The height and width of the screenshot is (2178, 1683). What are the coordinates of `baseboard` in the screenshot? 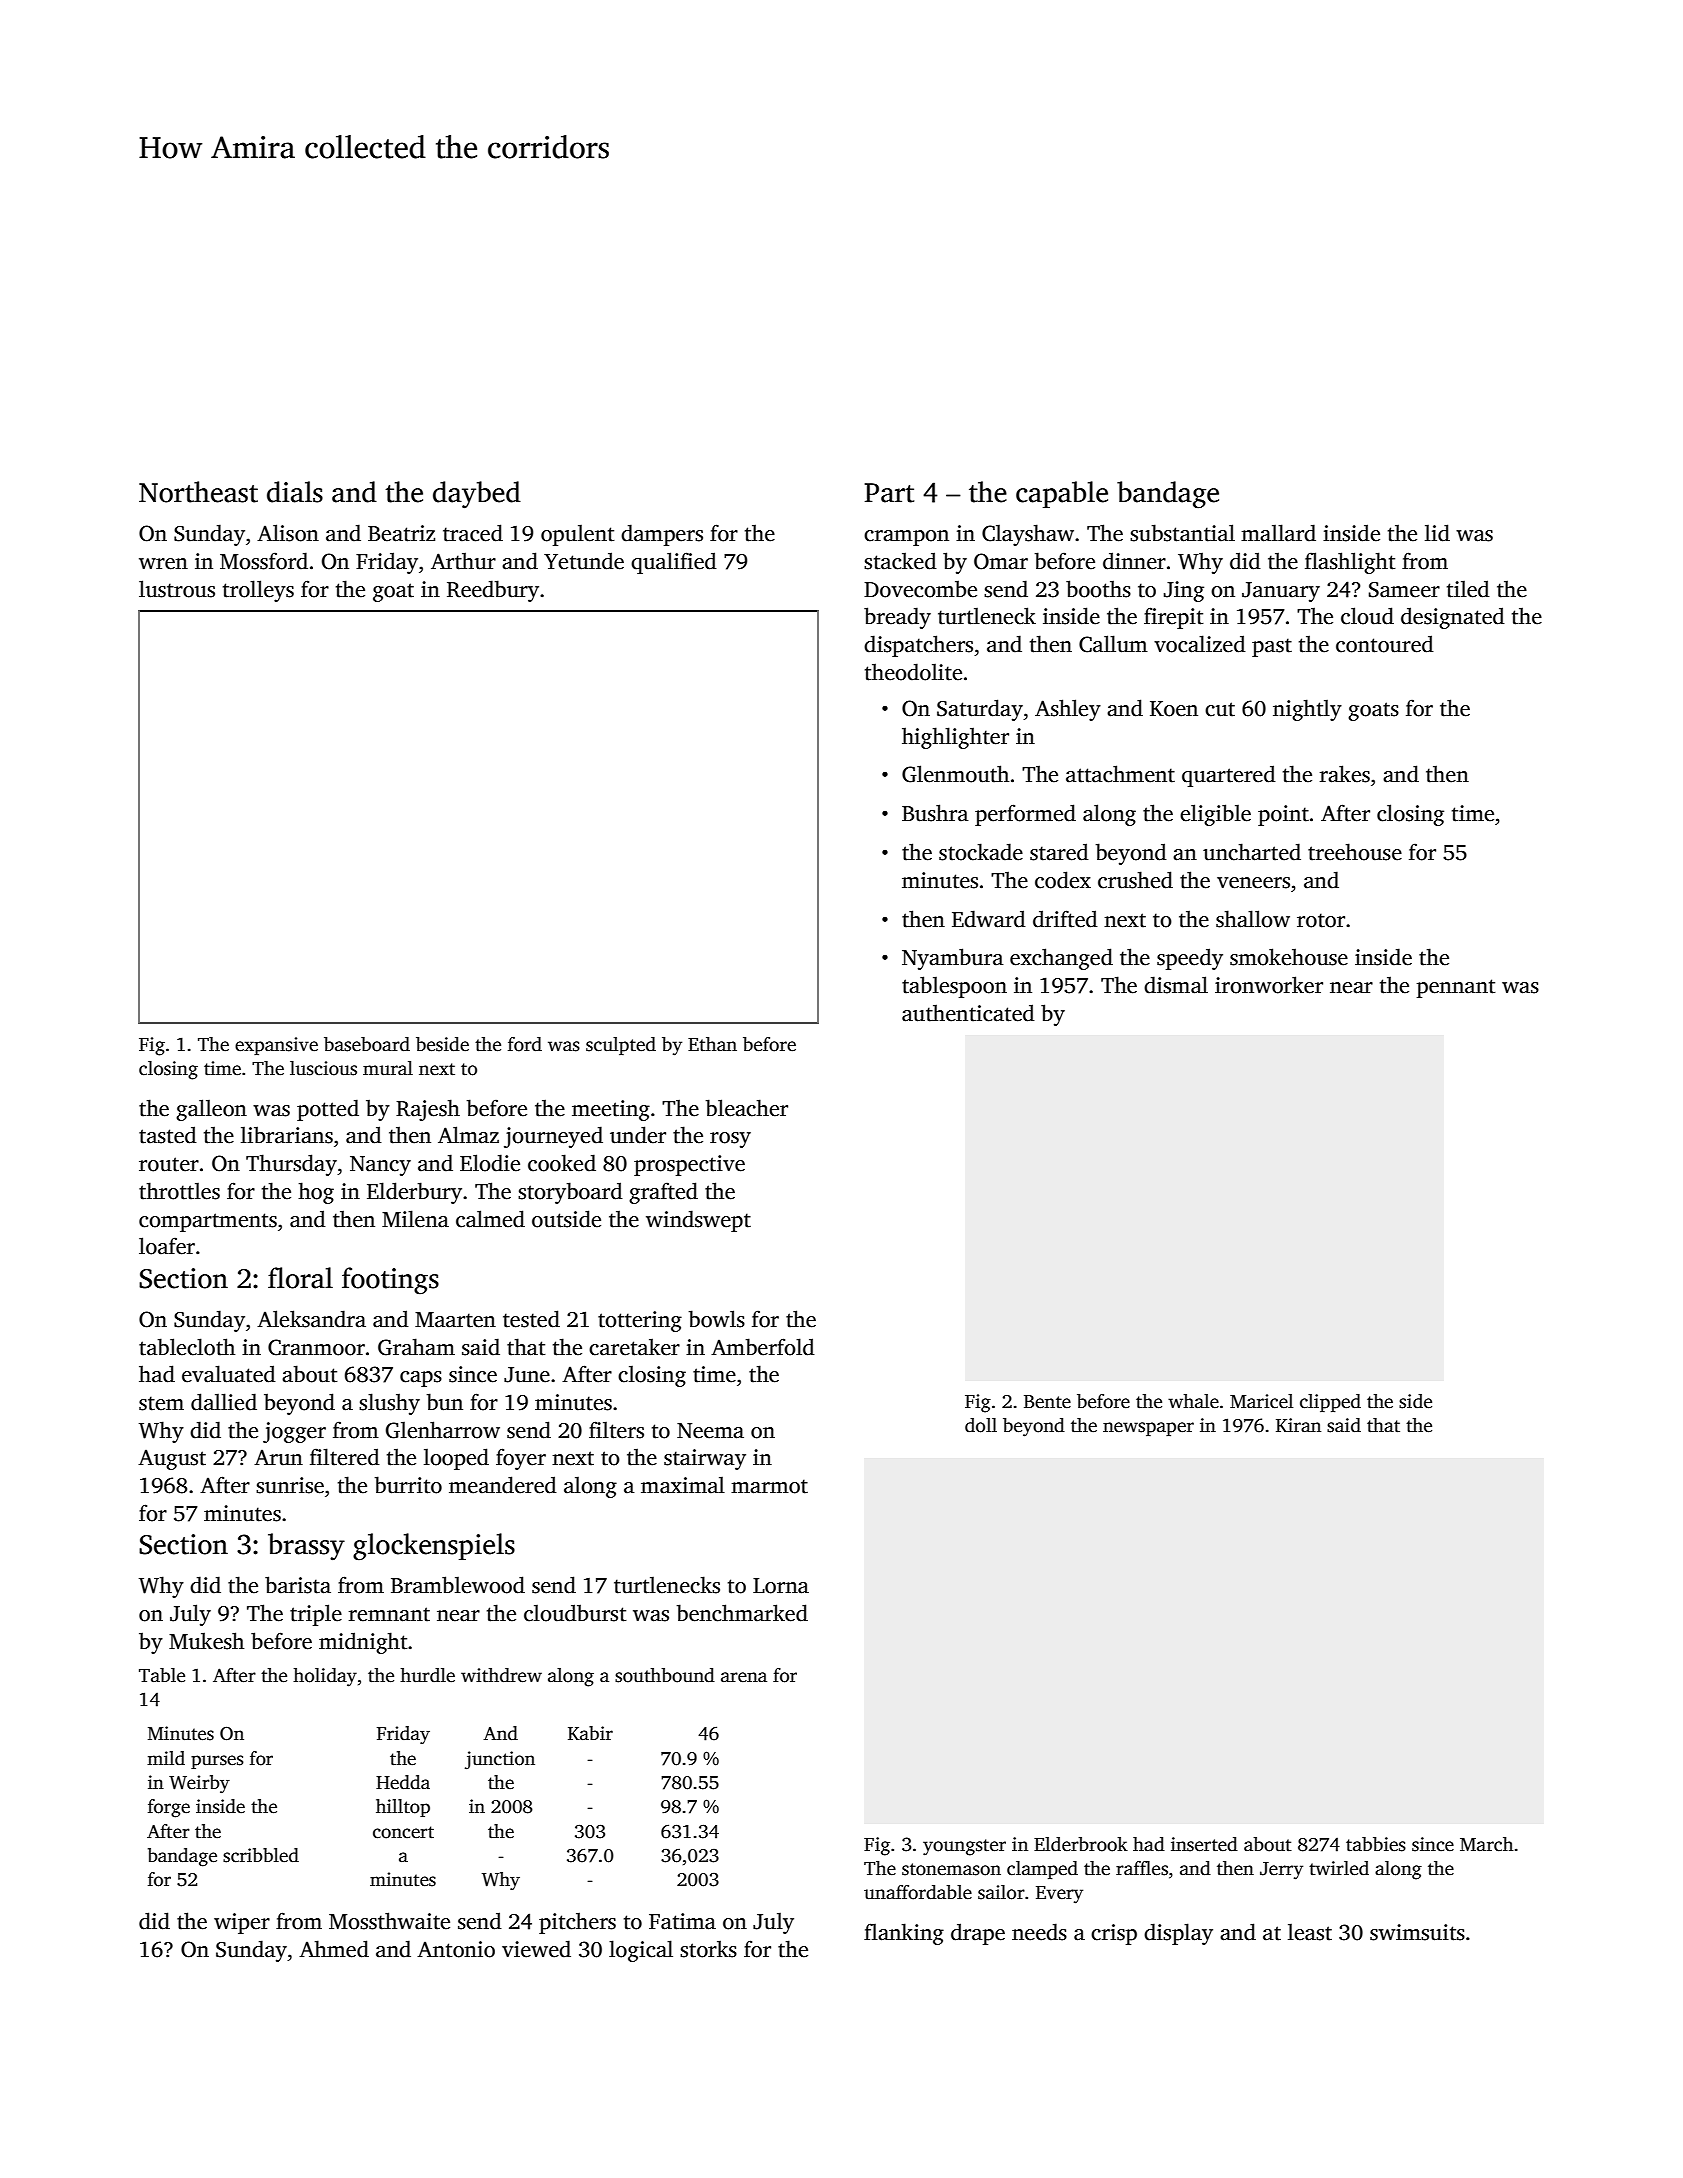 It's located at (367, 1044).
